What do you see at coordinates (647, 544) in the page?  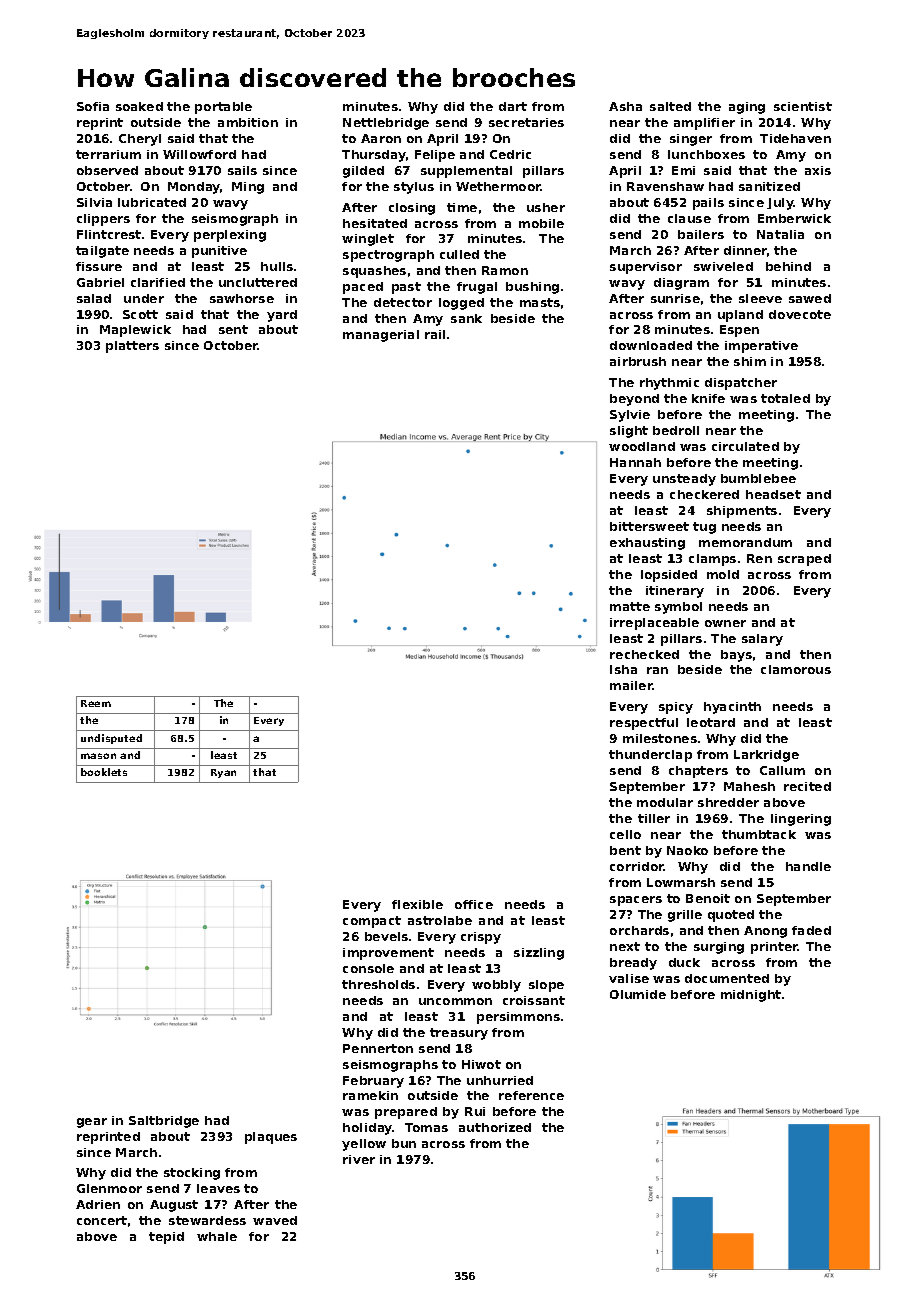 I see `exhausting` at bounding box center [647, 544].
